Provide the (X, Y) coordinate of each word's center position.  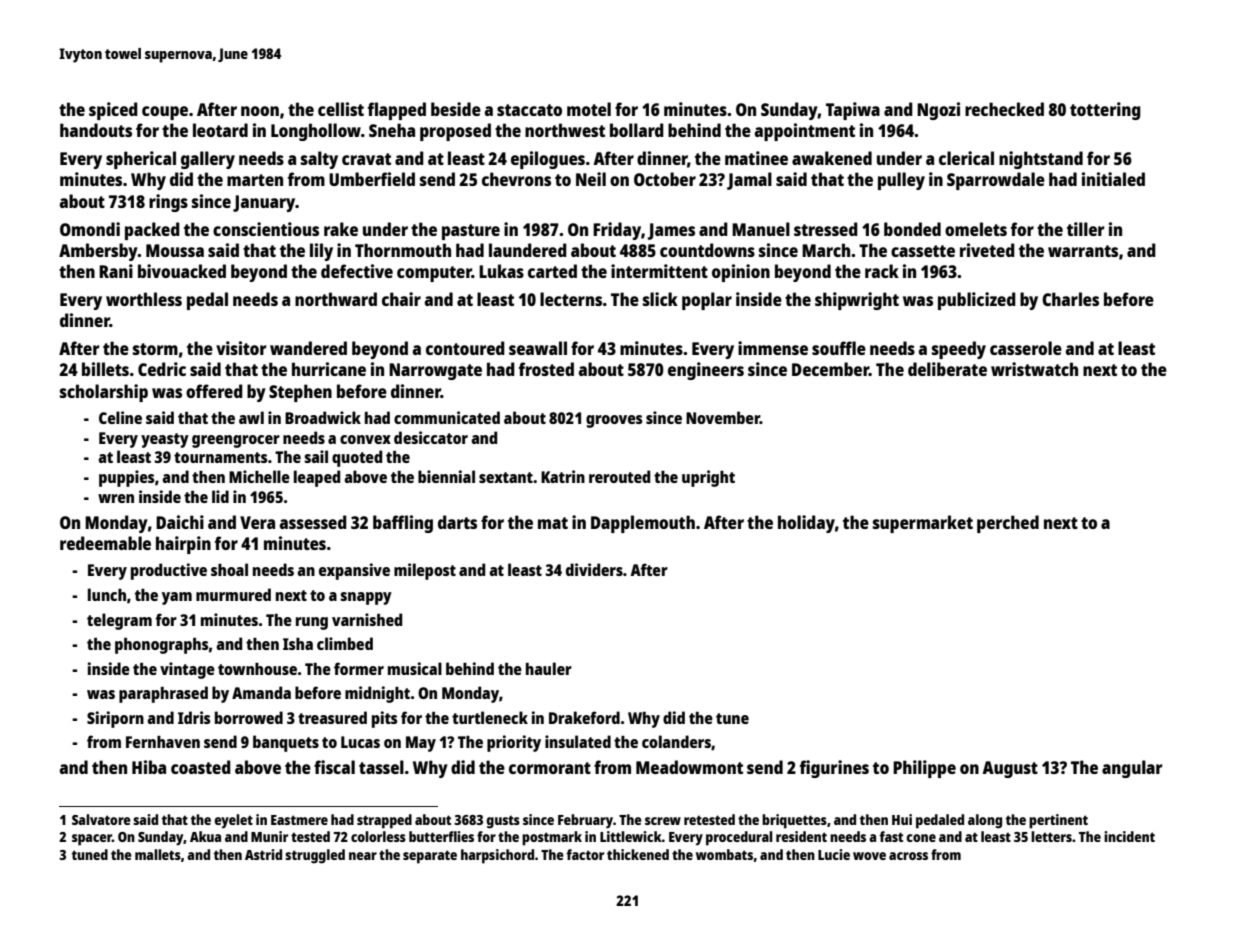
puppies (127, 478)
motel (589, 109)
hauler (549, 668)
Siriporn (115, 719)
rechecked (1004, 109)
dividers (594, 569)
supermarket (923, 524)
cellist (341, 109)
